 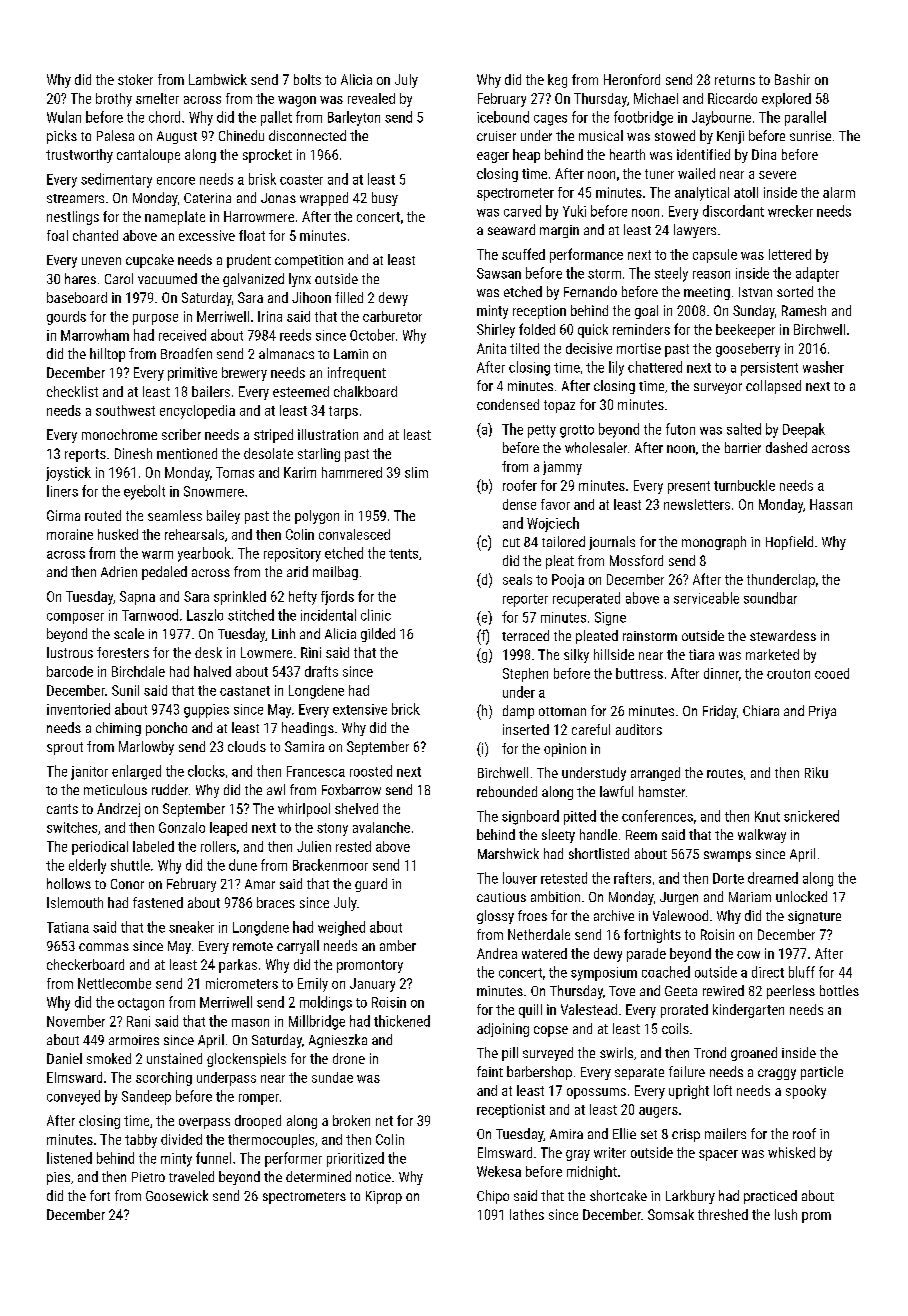 I want to click on dreamed, so click(x=773, y=878).
